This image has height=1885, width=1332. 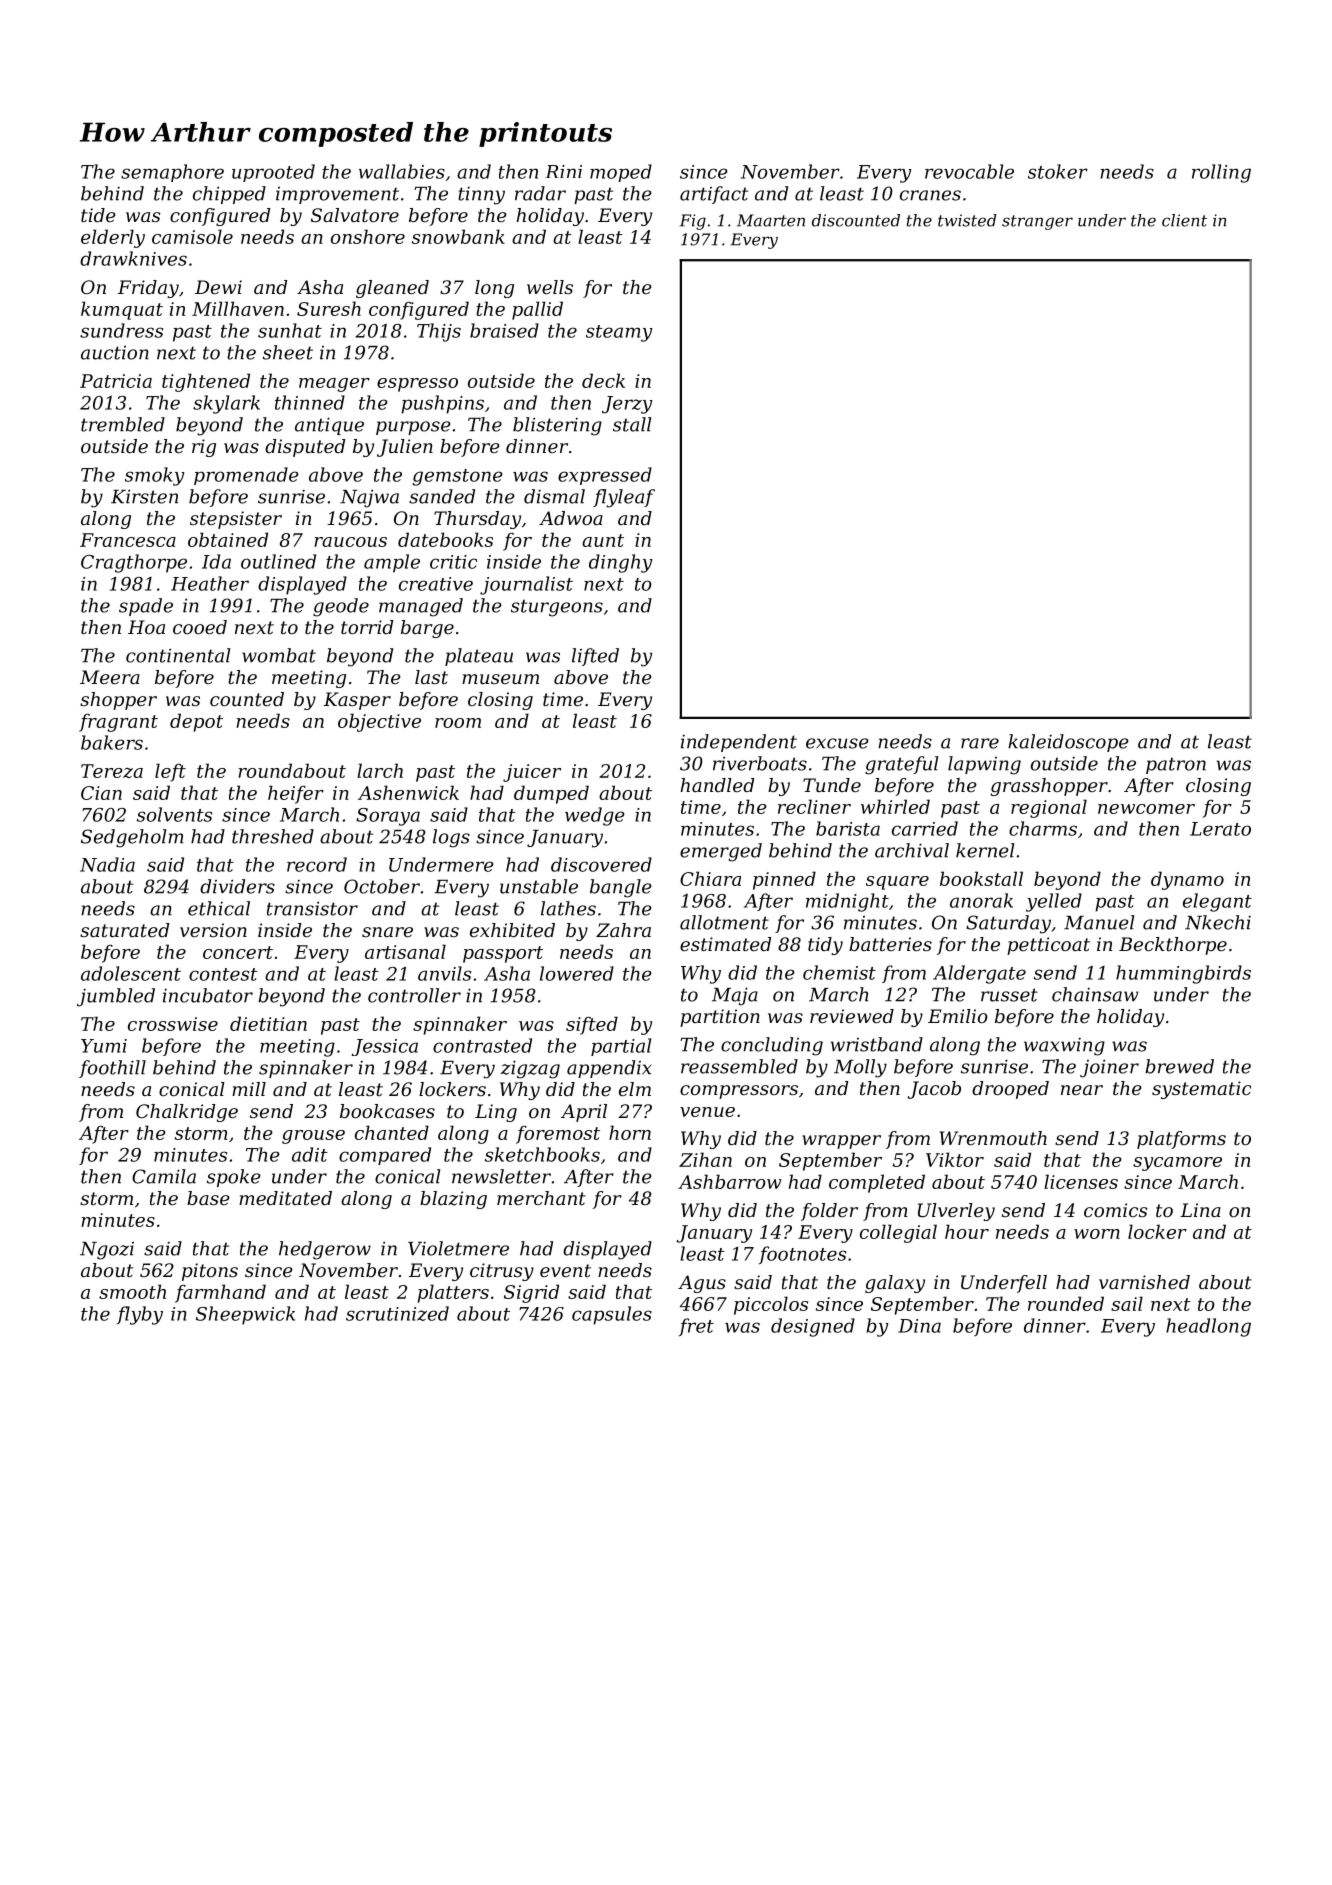 What do you see at coordinates (1037, 222) in the image?
I see `stranger` at bounding box center [1037, 222].
